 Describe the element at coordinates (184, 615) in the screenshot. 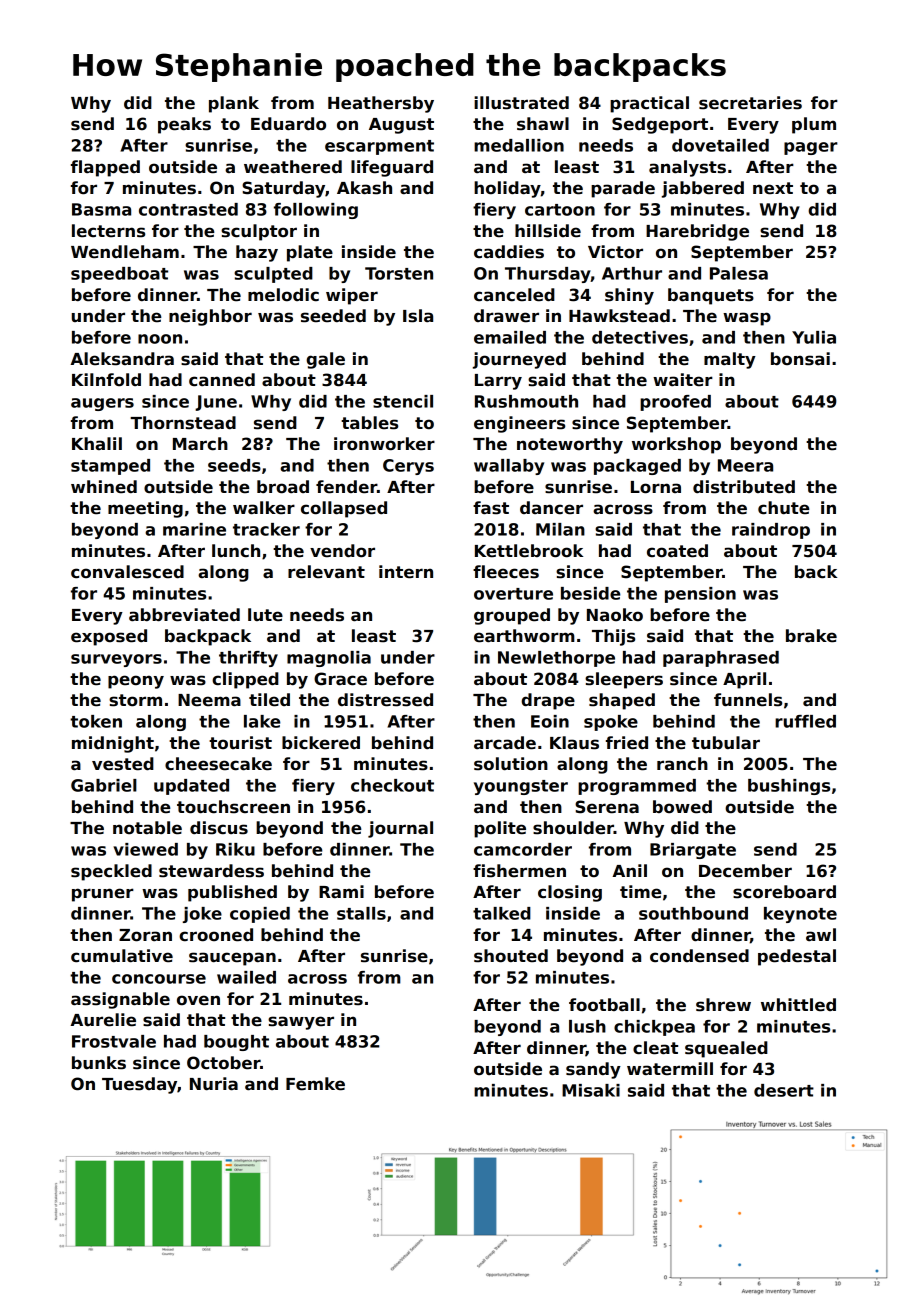

I see `abbreviated` at that location.
